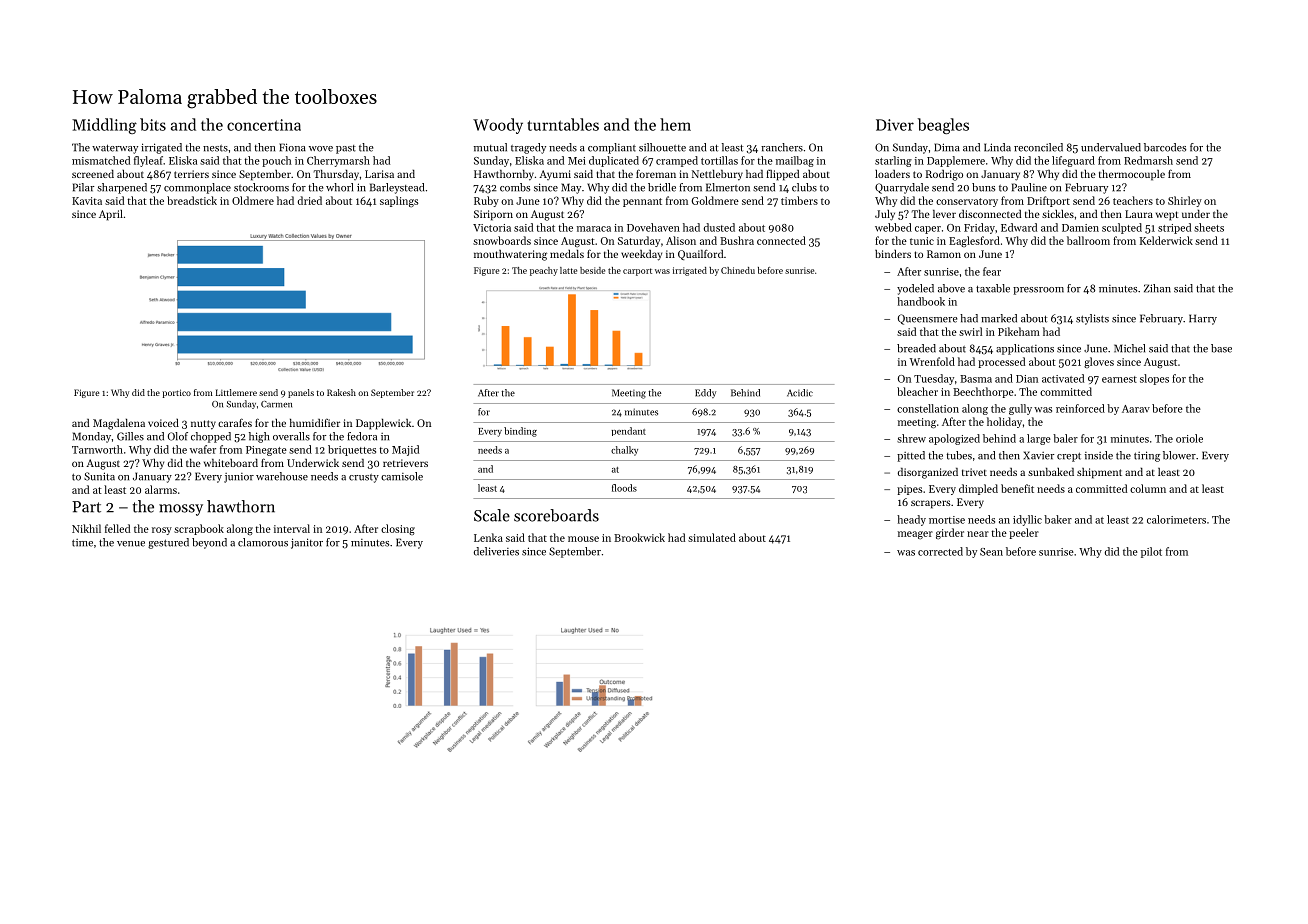 This screenshot has width=1308, height=924. I want to click on crusty, so click(364, 478).
